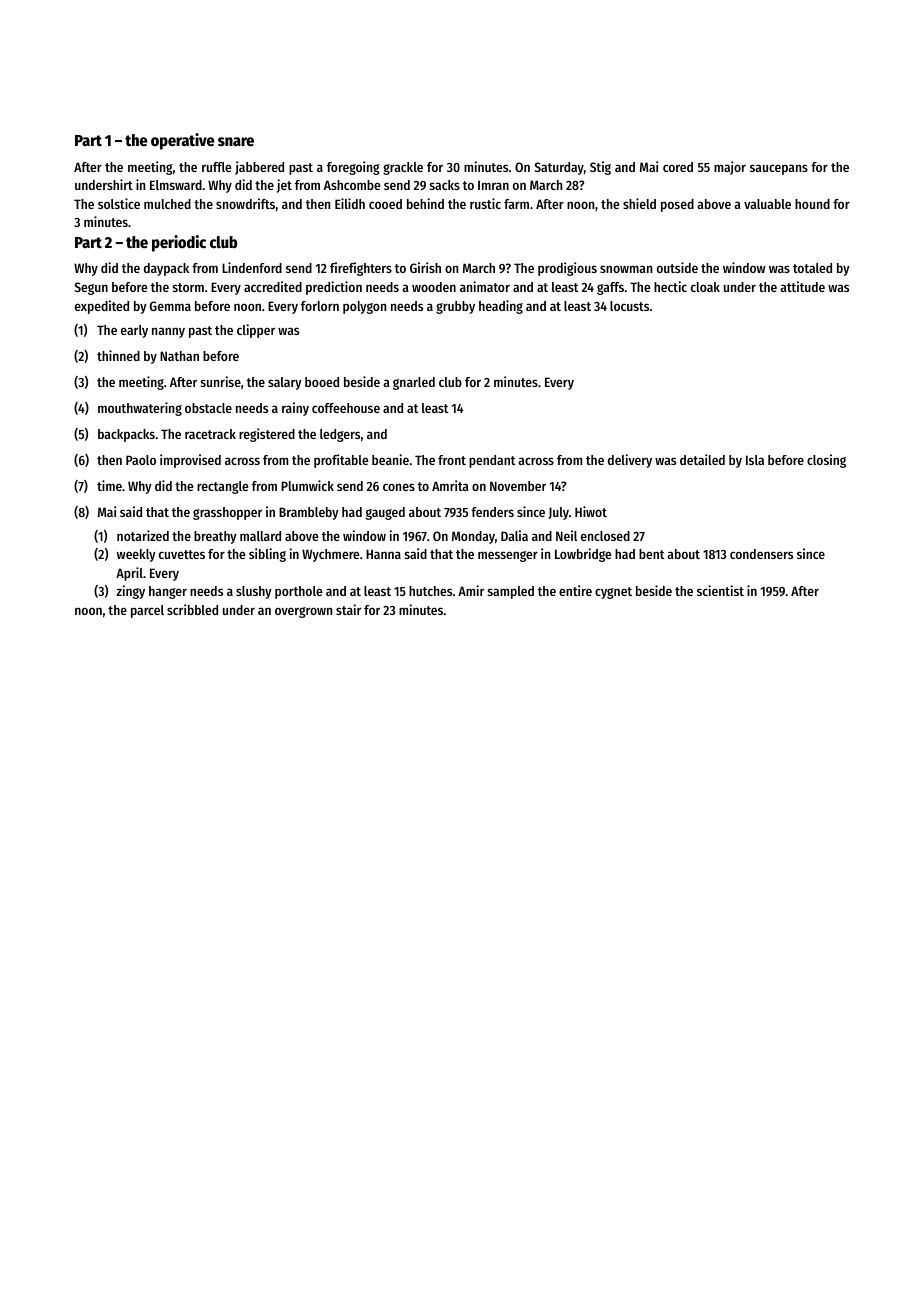  Describe the element at coordinates (779, 169) in the image. I see `saucepans` at that location.
